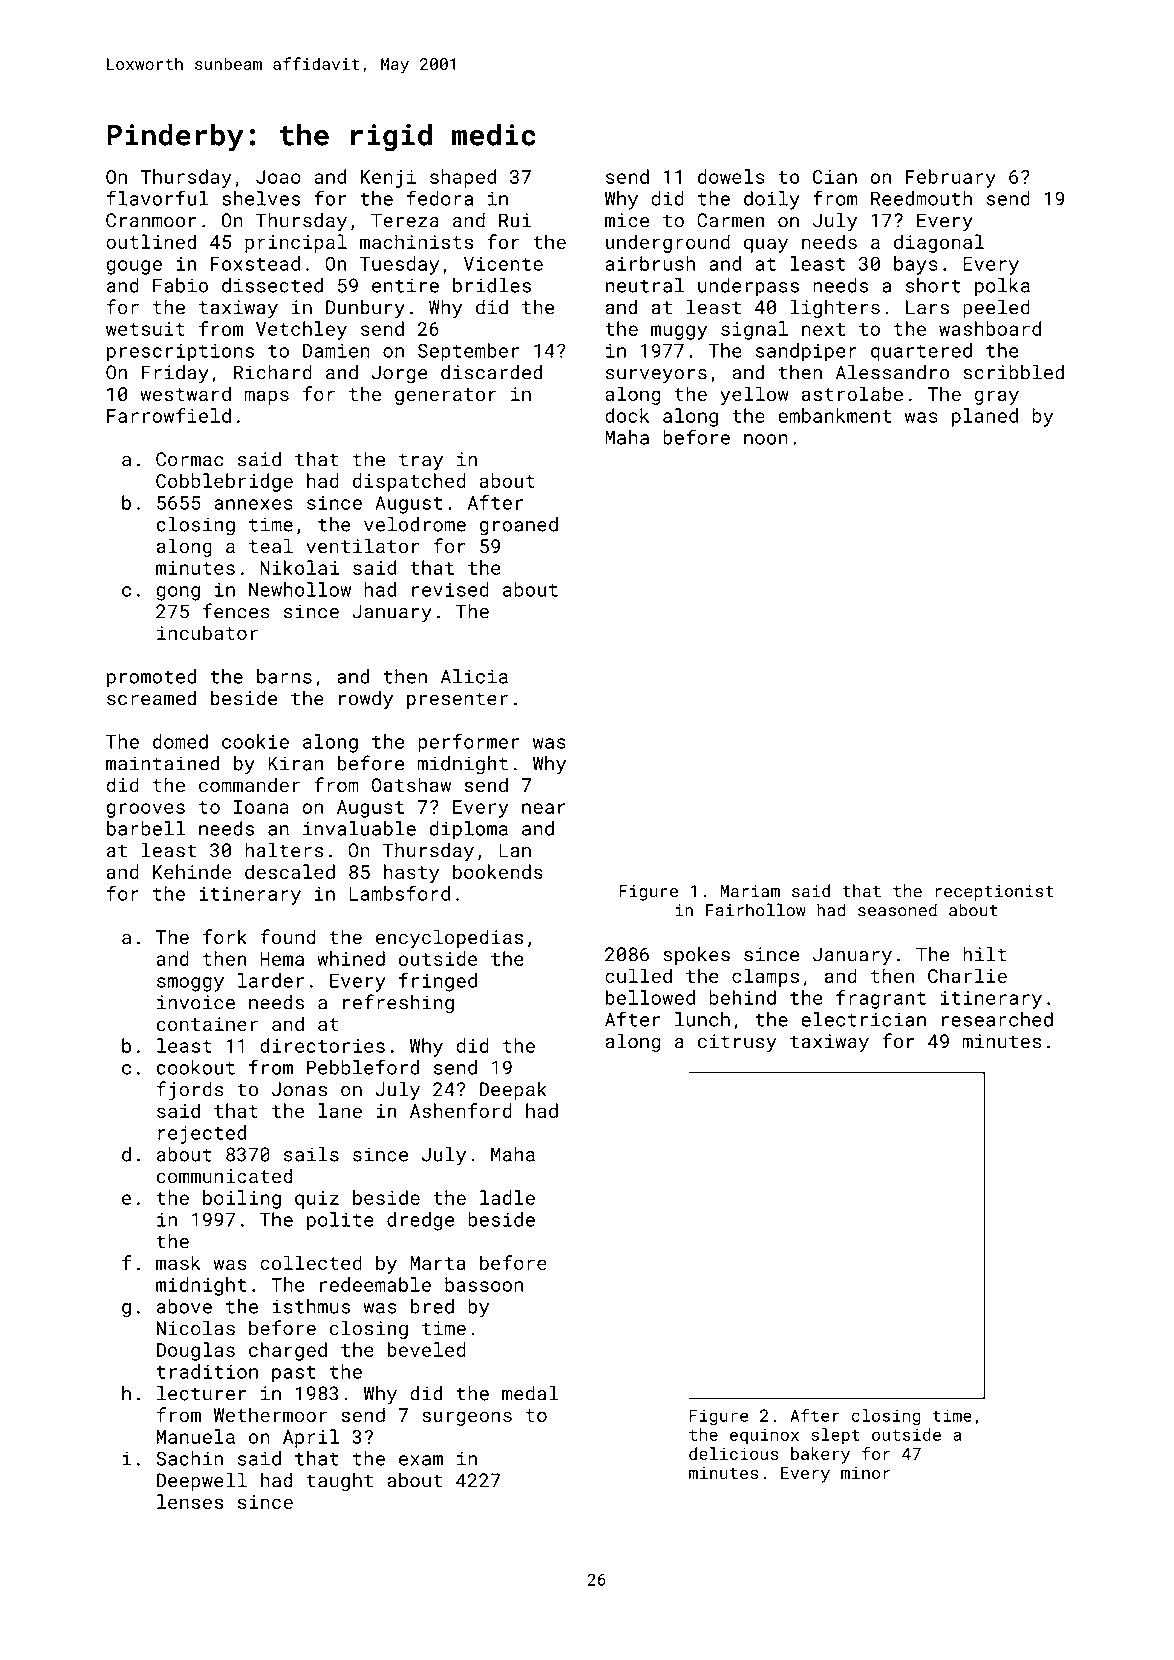 The width and height of the page is (1174, 1660). Describe the element at coordinates (519, 526) in the page. I see `groaned` at that location.
